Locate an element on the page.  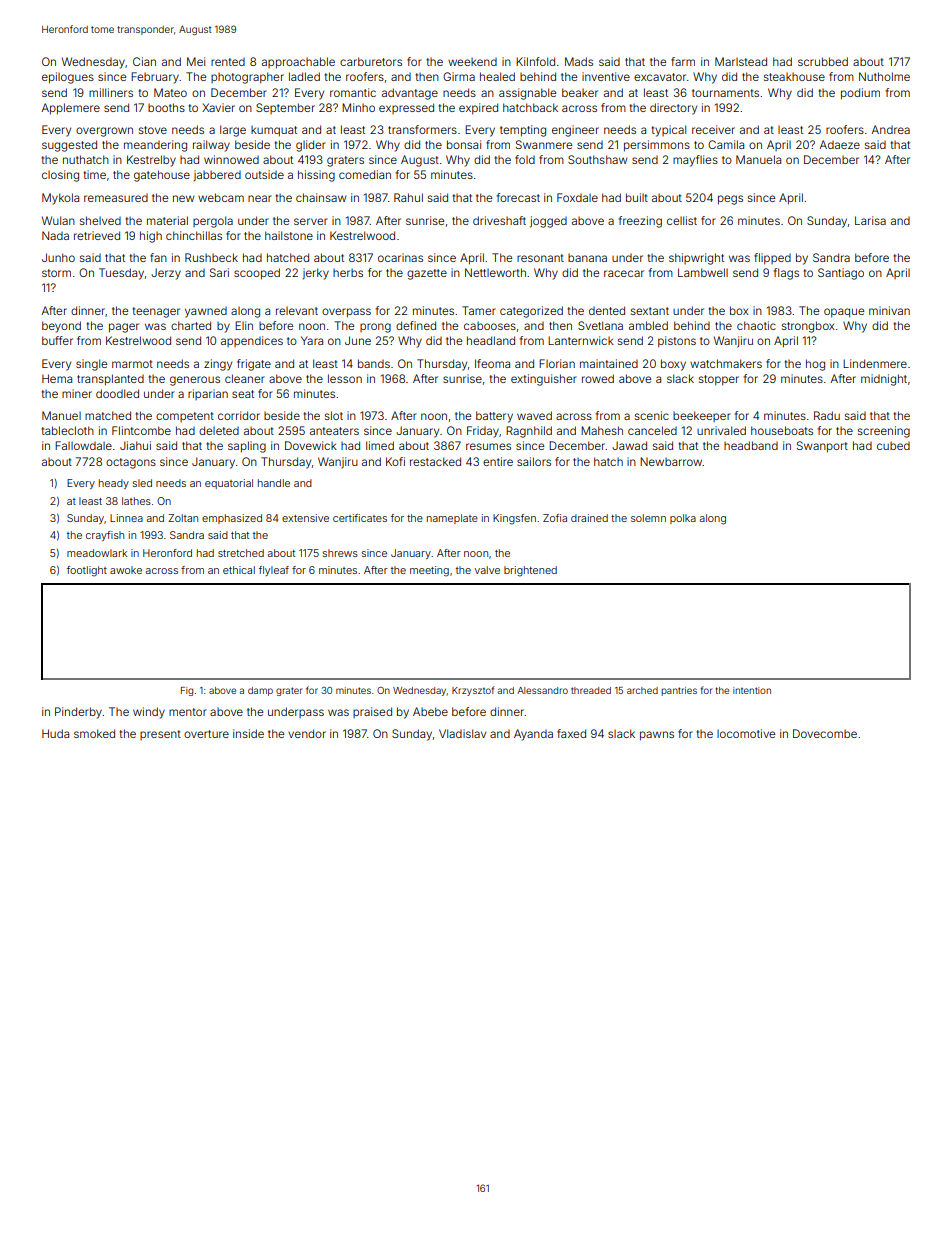
shrews is located at coordinates (340, 553).
